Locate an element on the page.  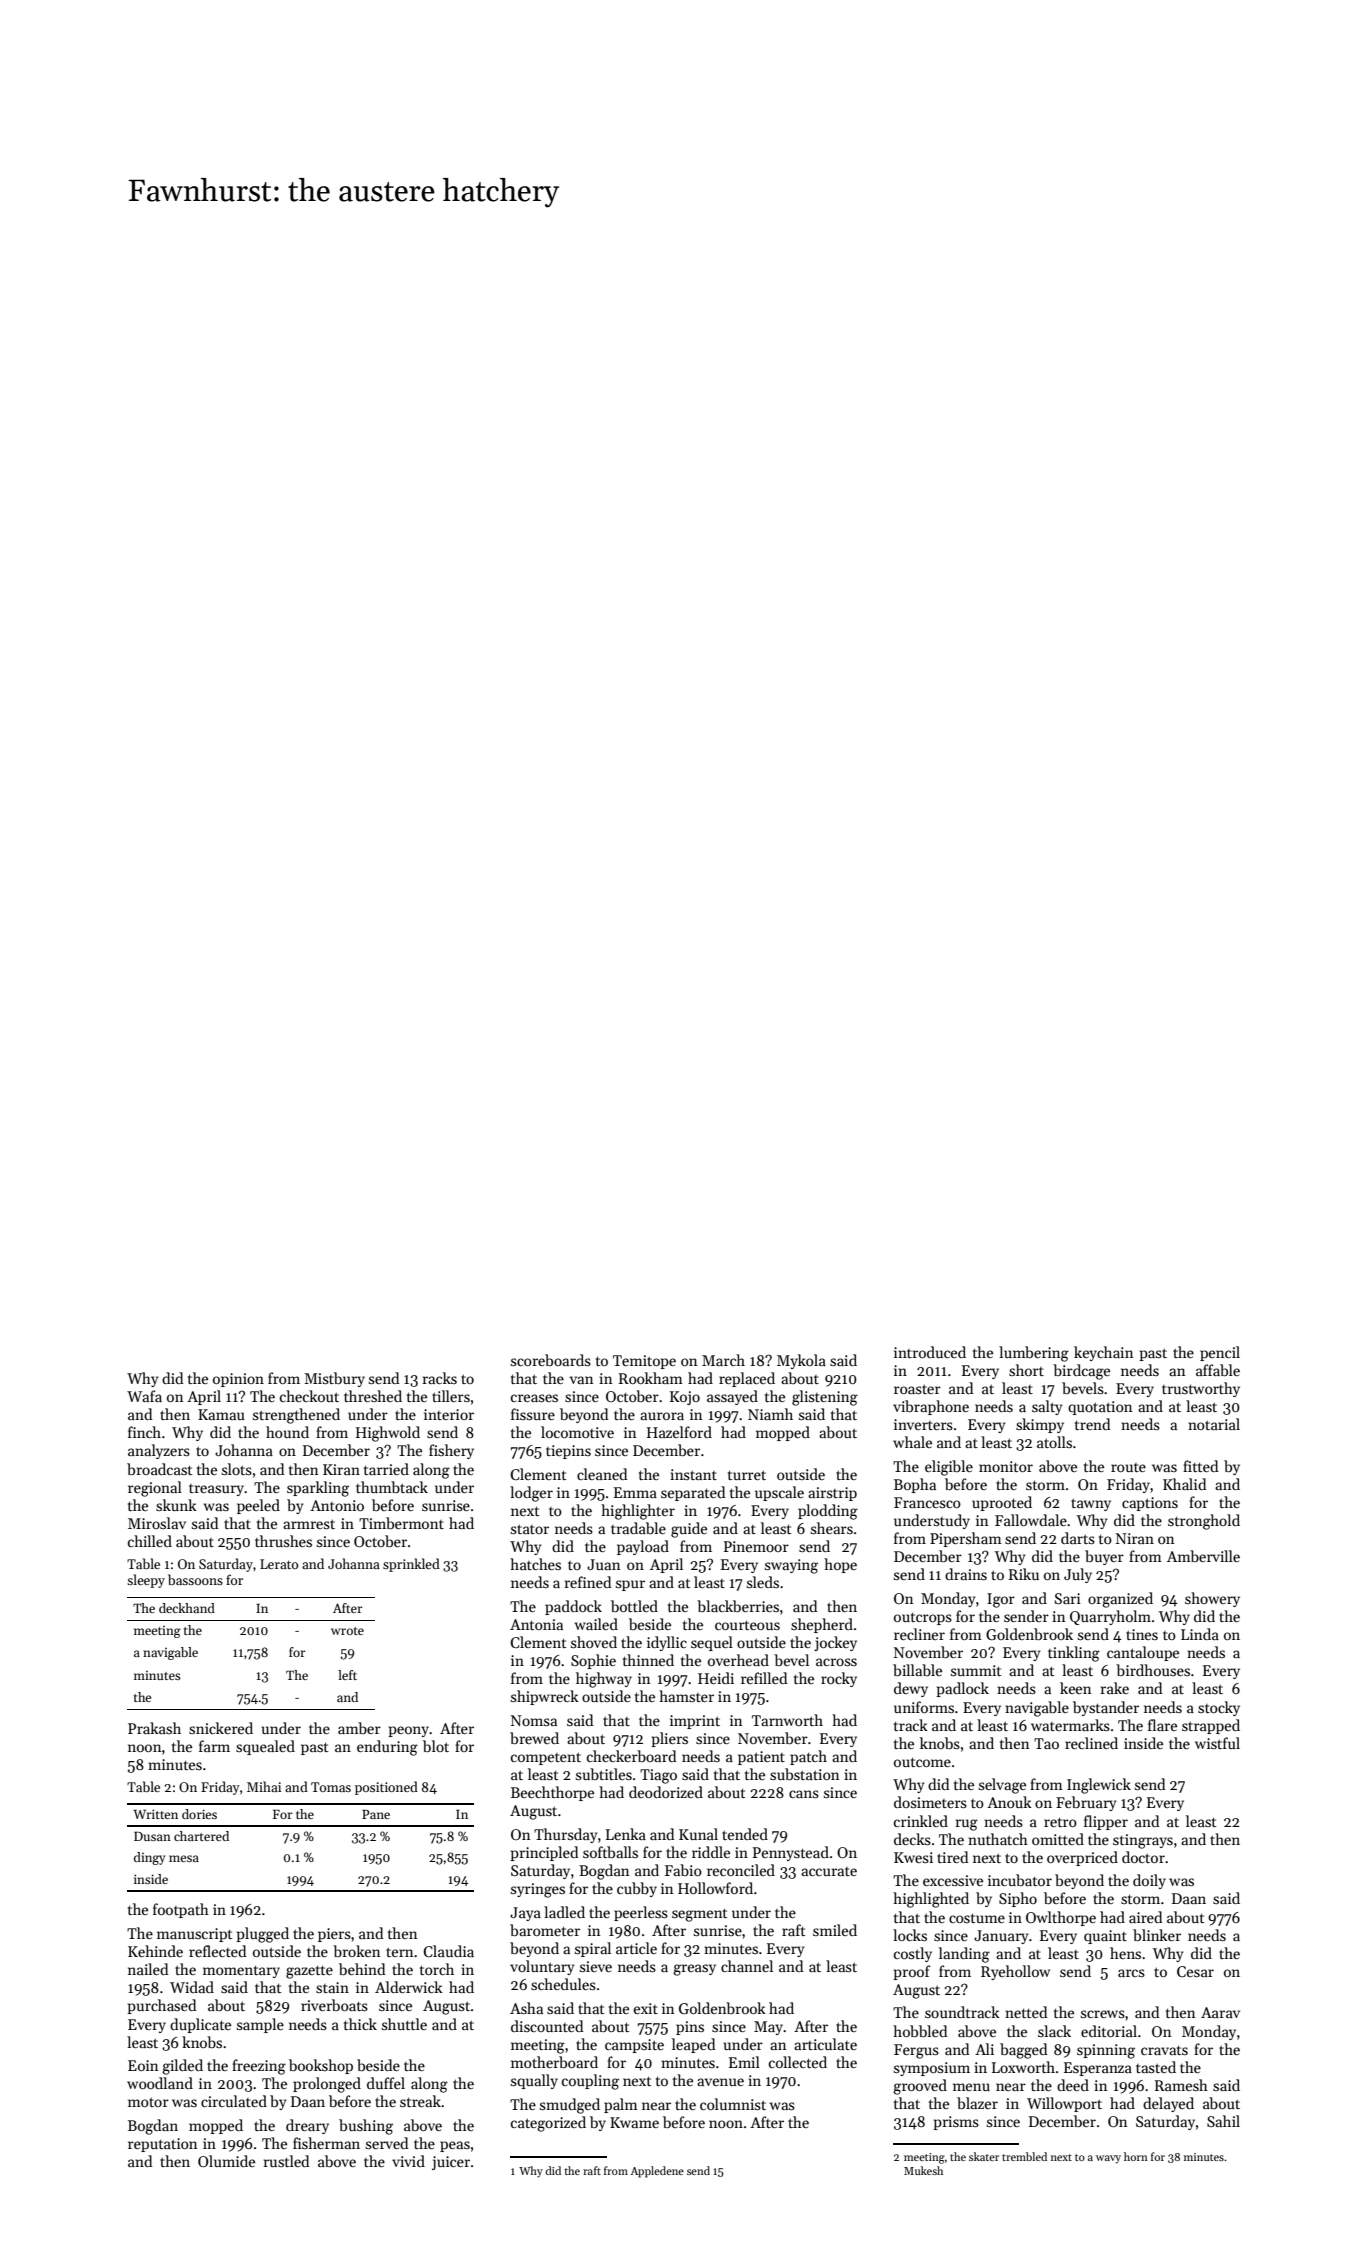
Emma is located at coordinates (635, 1492).
